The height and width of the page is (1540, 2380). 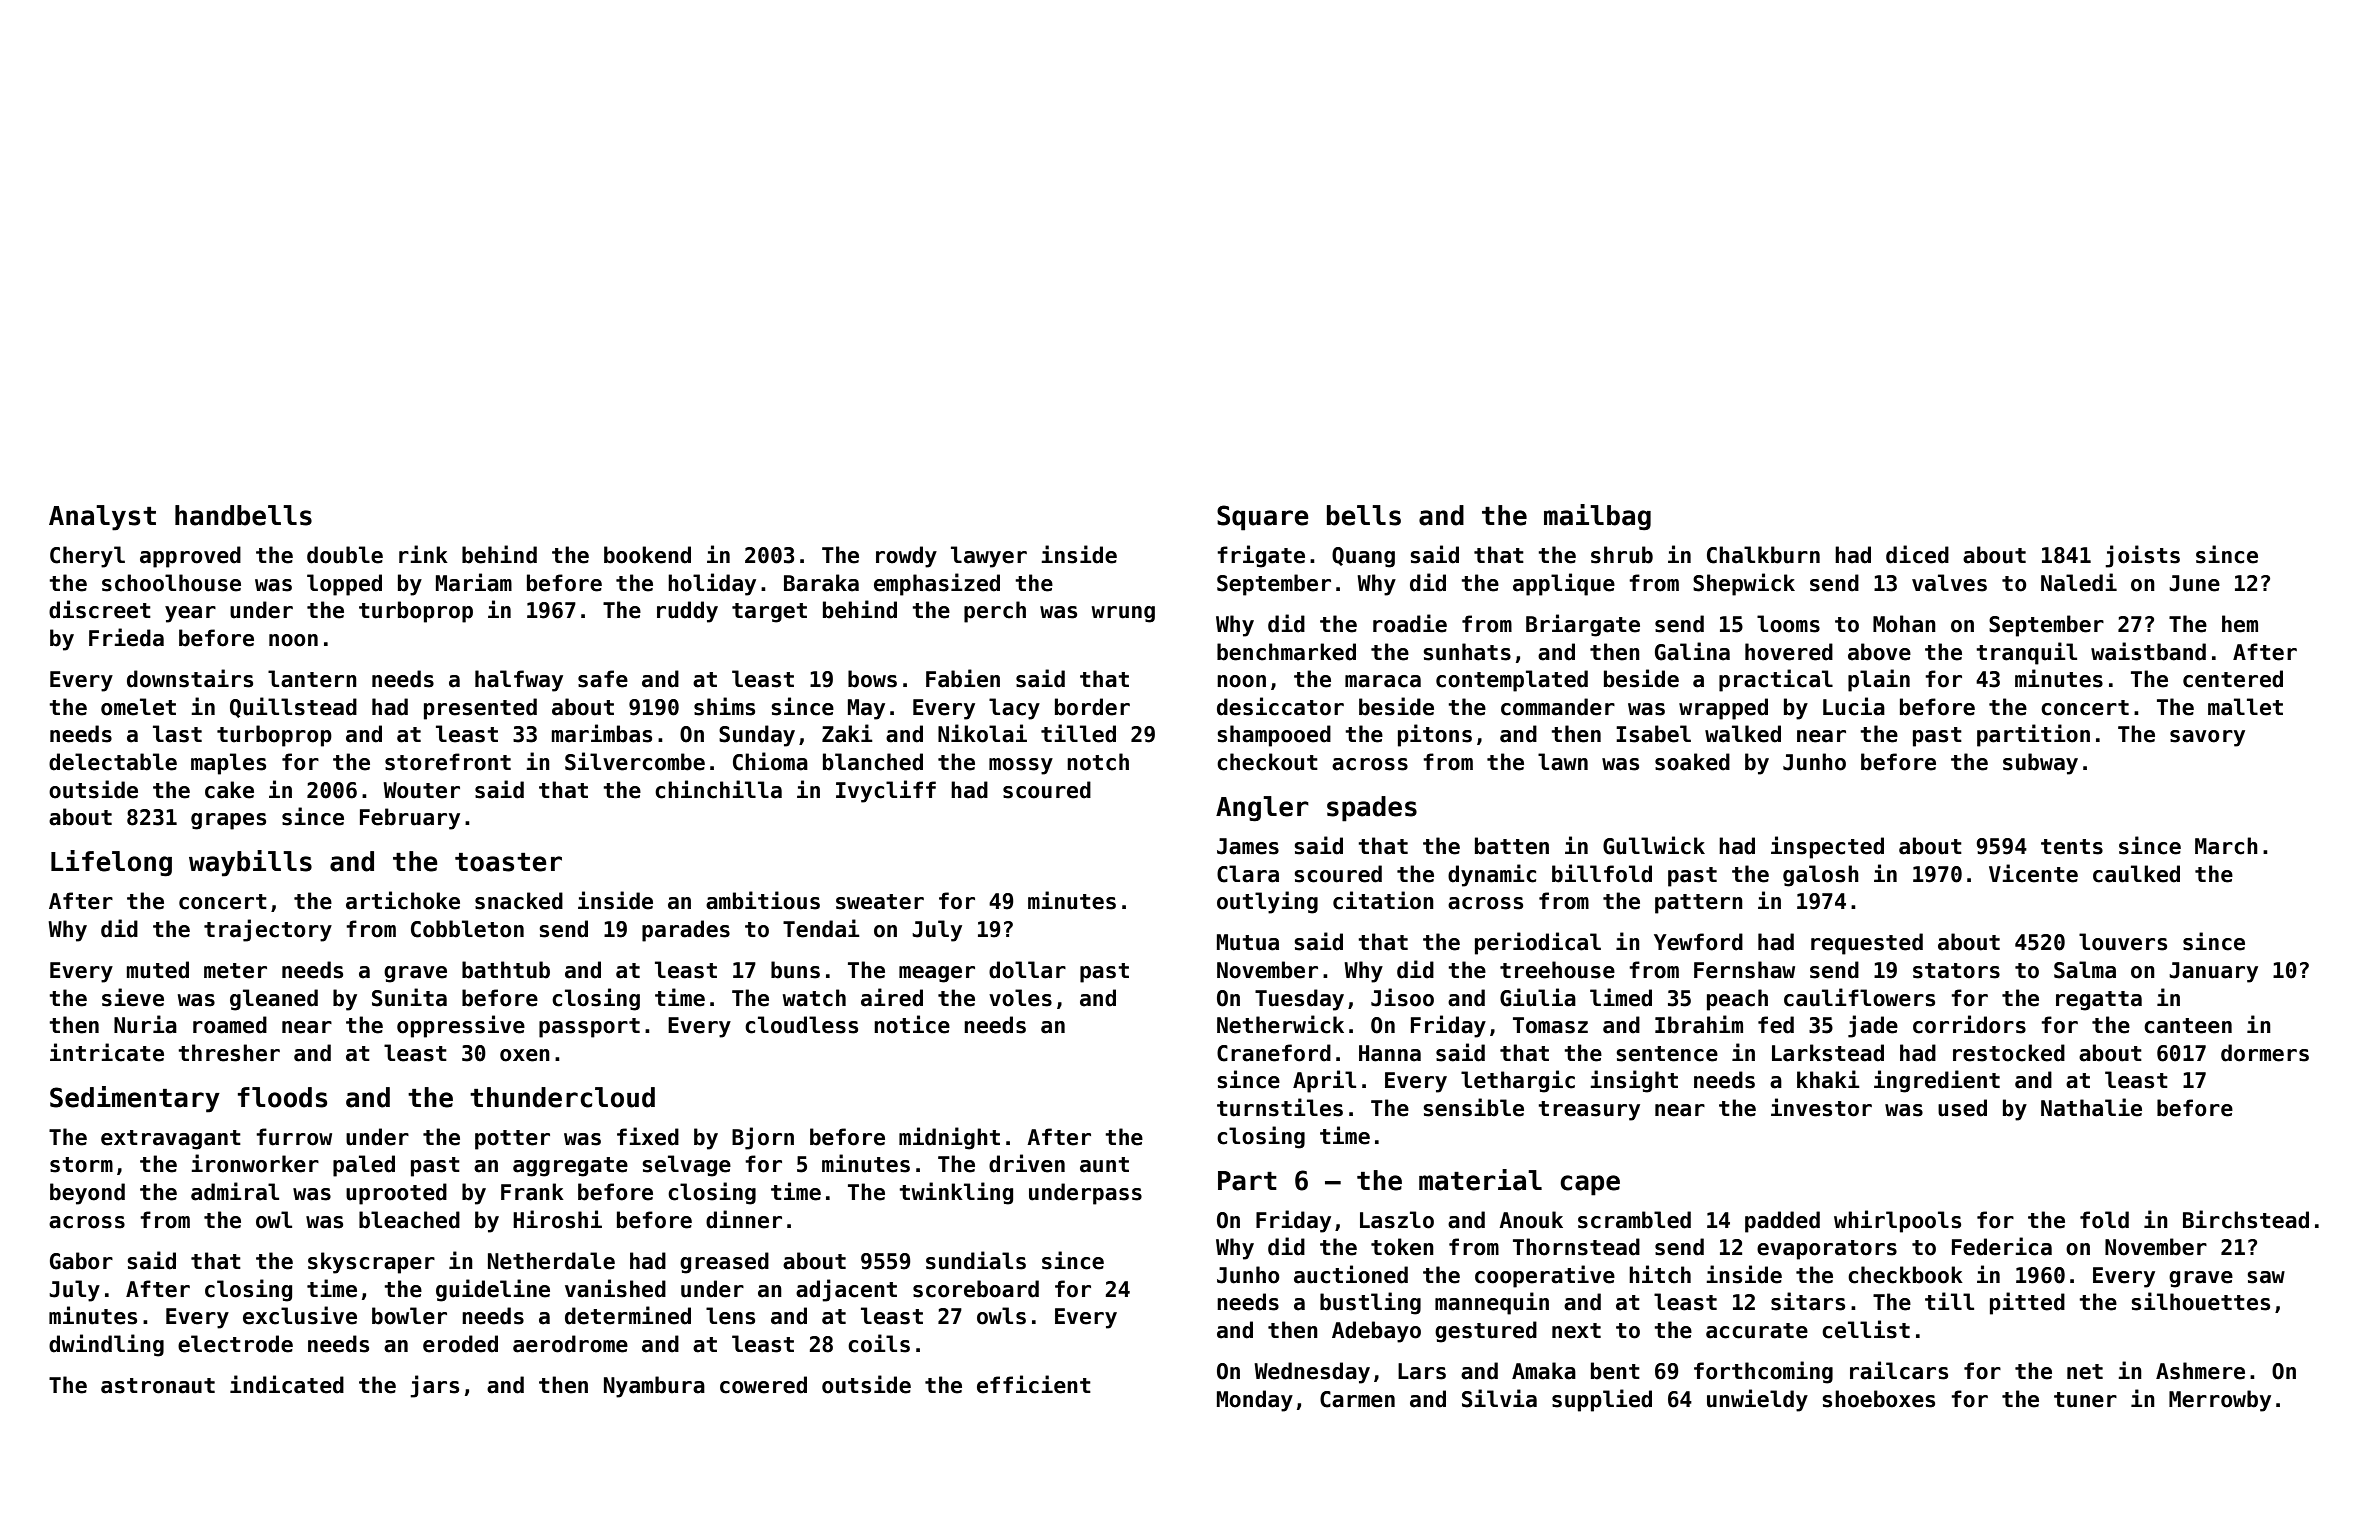 I want to click on March, so click(x=2226, y=846).
